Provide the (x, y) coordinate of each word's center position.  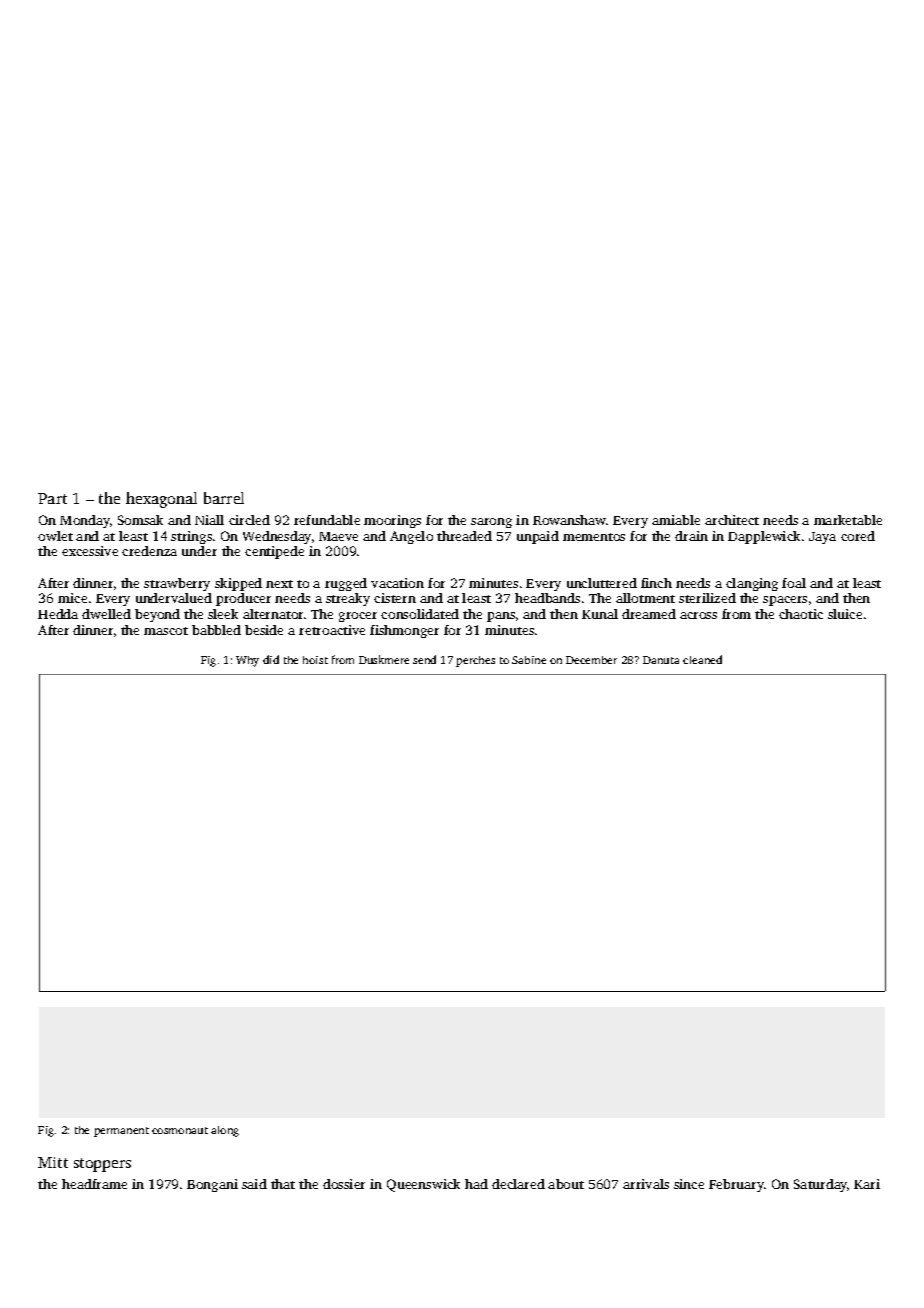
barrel (224, 498)
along (225, 1131)
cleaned (702, 659)
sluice (845, 614)
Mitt (53, 1162)
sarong (491, 523)
